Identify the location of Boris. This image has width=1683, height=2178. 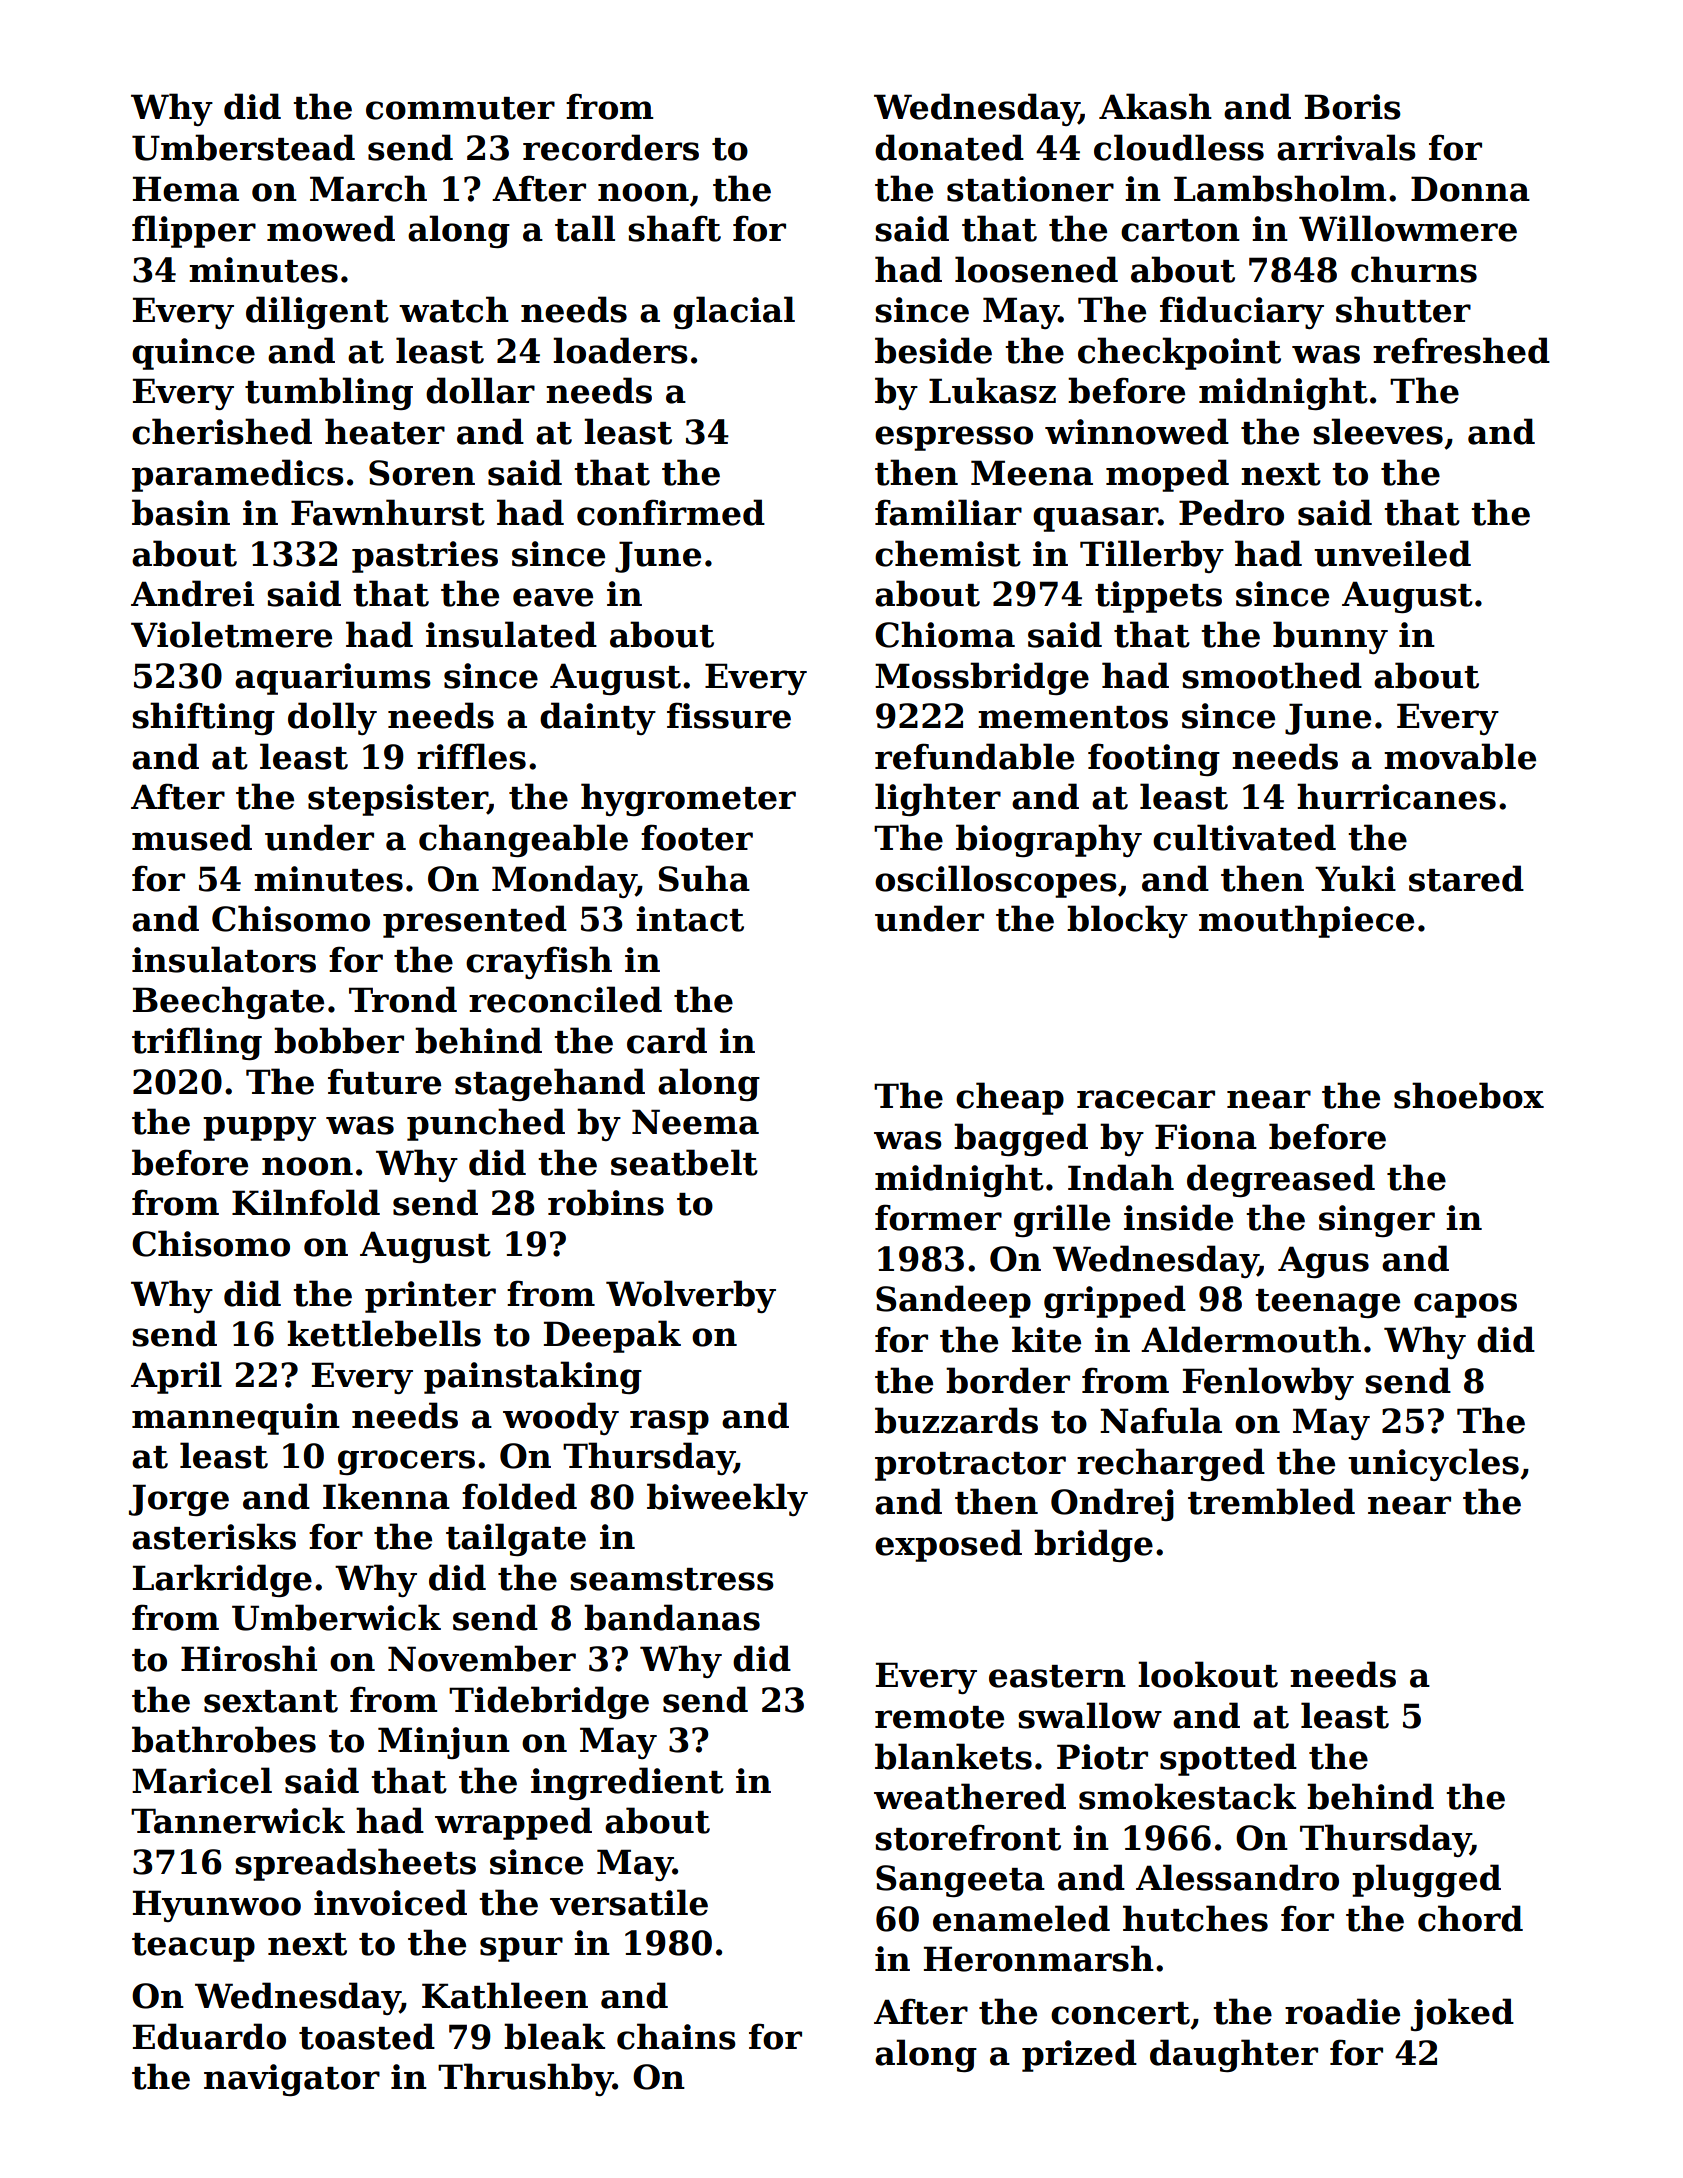
(1353, 107).
